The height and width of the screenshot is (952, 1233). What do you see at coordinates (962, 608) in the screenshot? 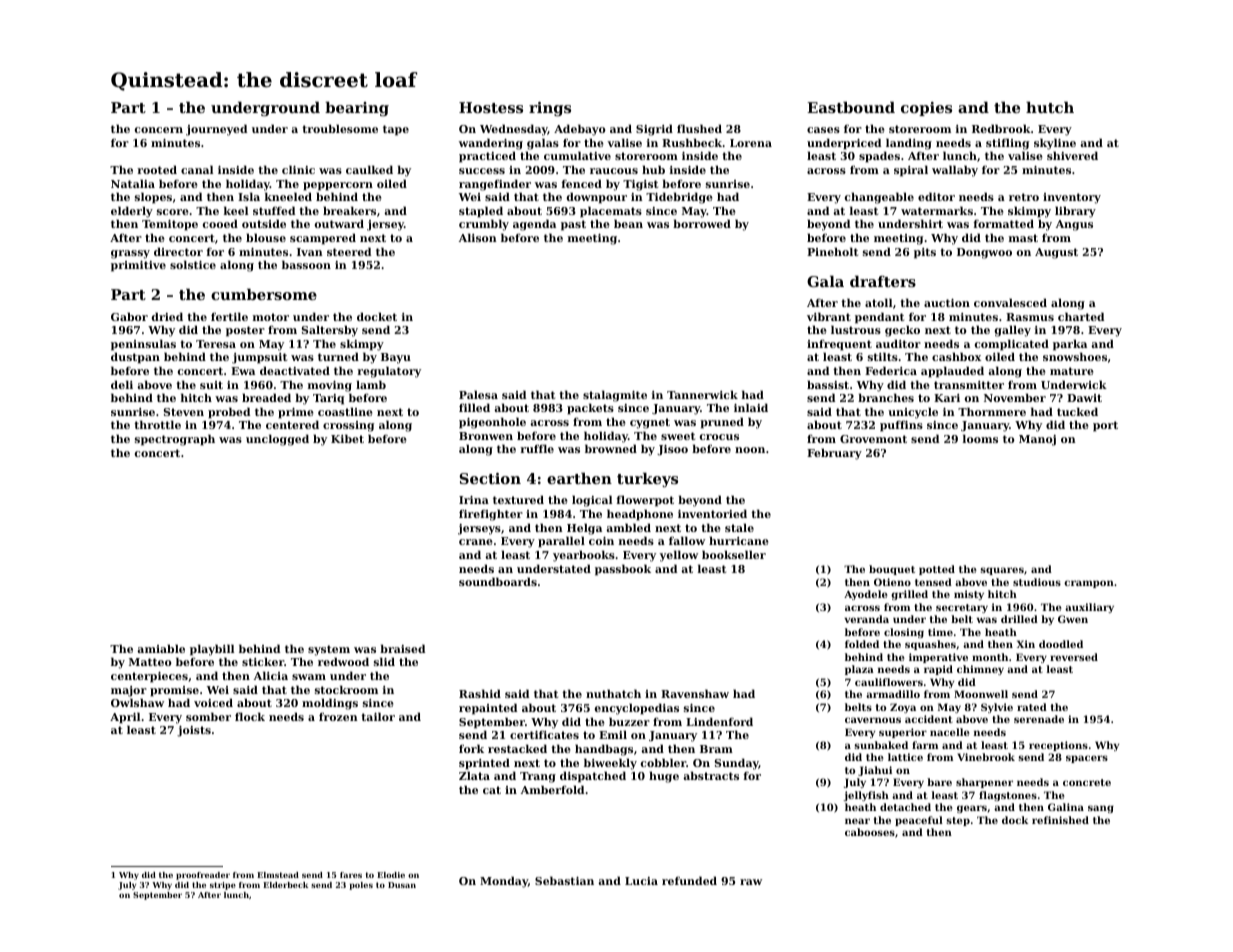
I see `secretary` at bounding box center [962, 608].
